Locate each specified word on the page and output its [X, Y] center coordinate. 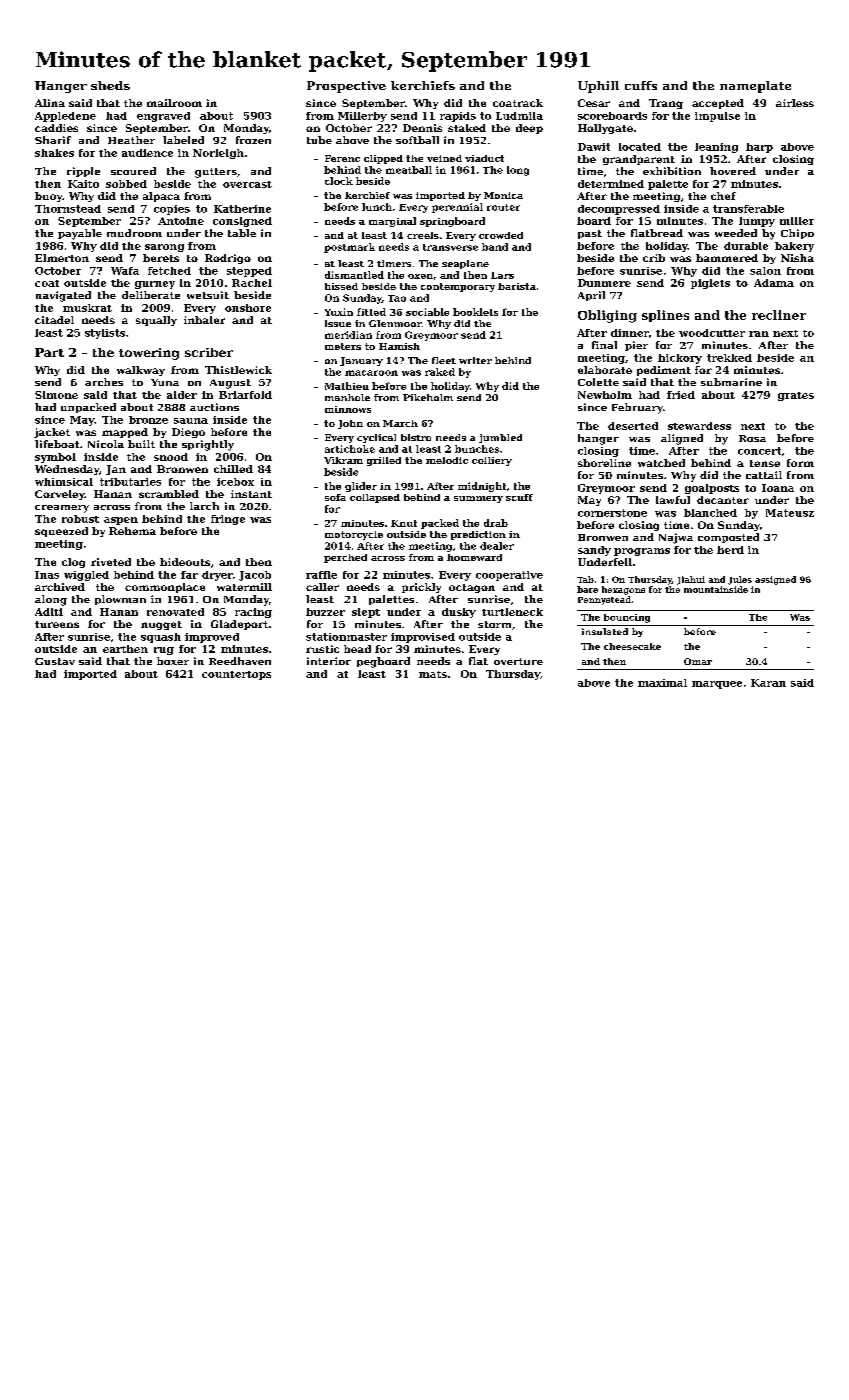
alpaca [161, 197]
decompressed [619, 210]
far [189, 575]
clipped [383, 159]
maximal [662, 683]
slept [366, 613]
